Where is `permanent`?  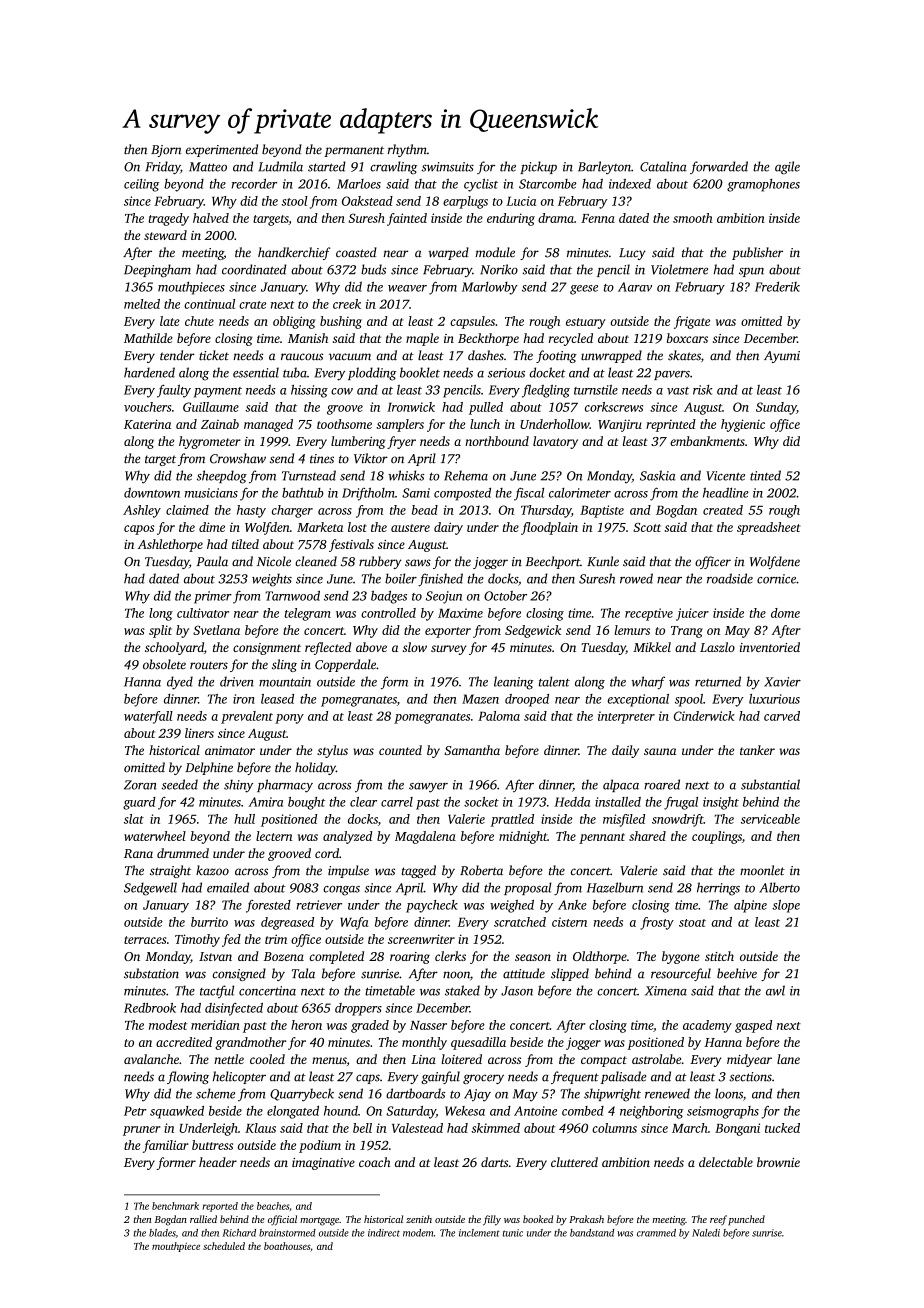
permanent is located at coordinates (354, 151).
